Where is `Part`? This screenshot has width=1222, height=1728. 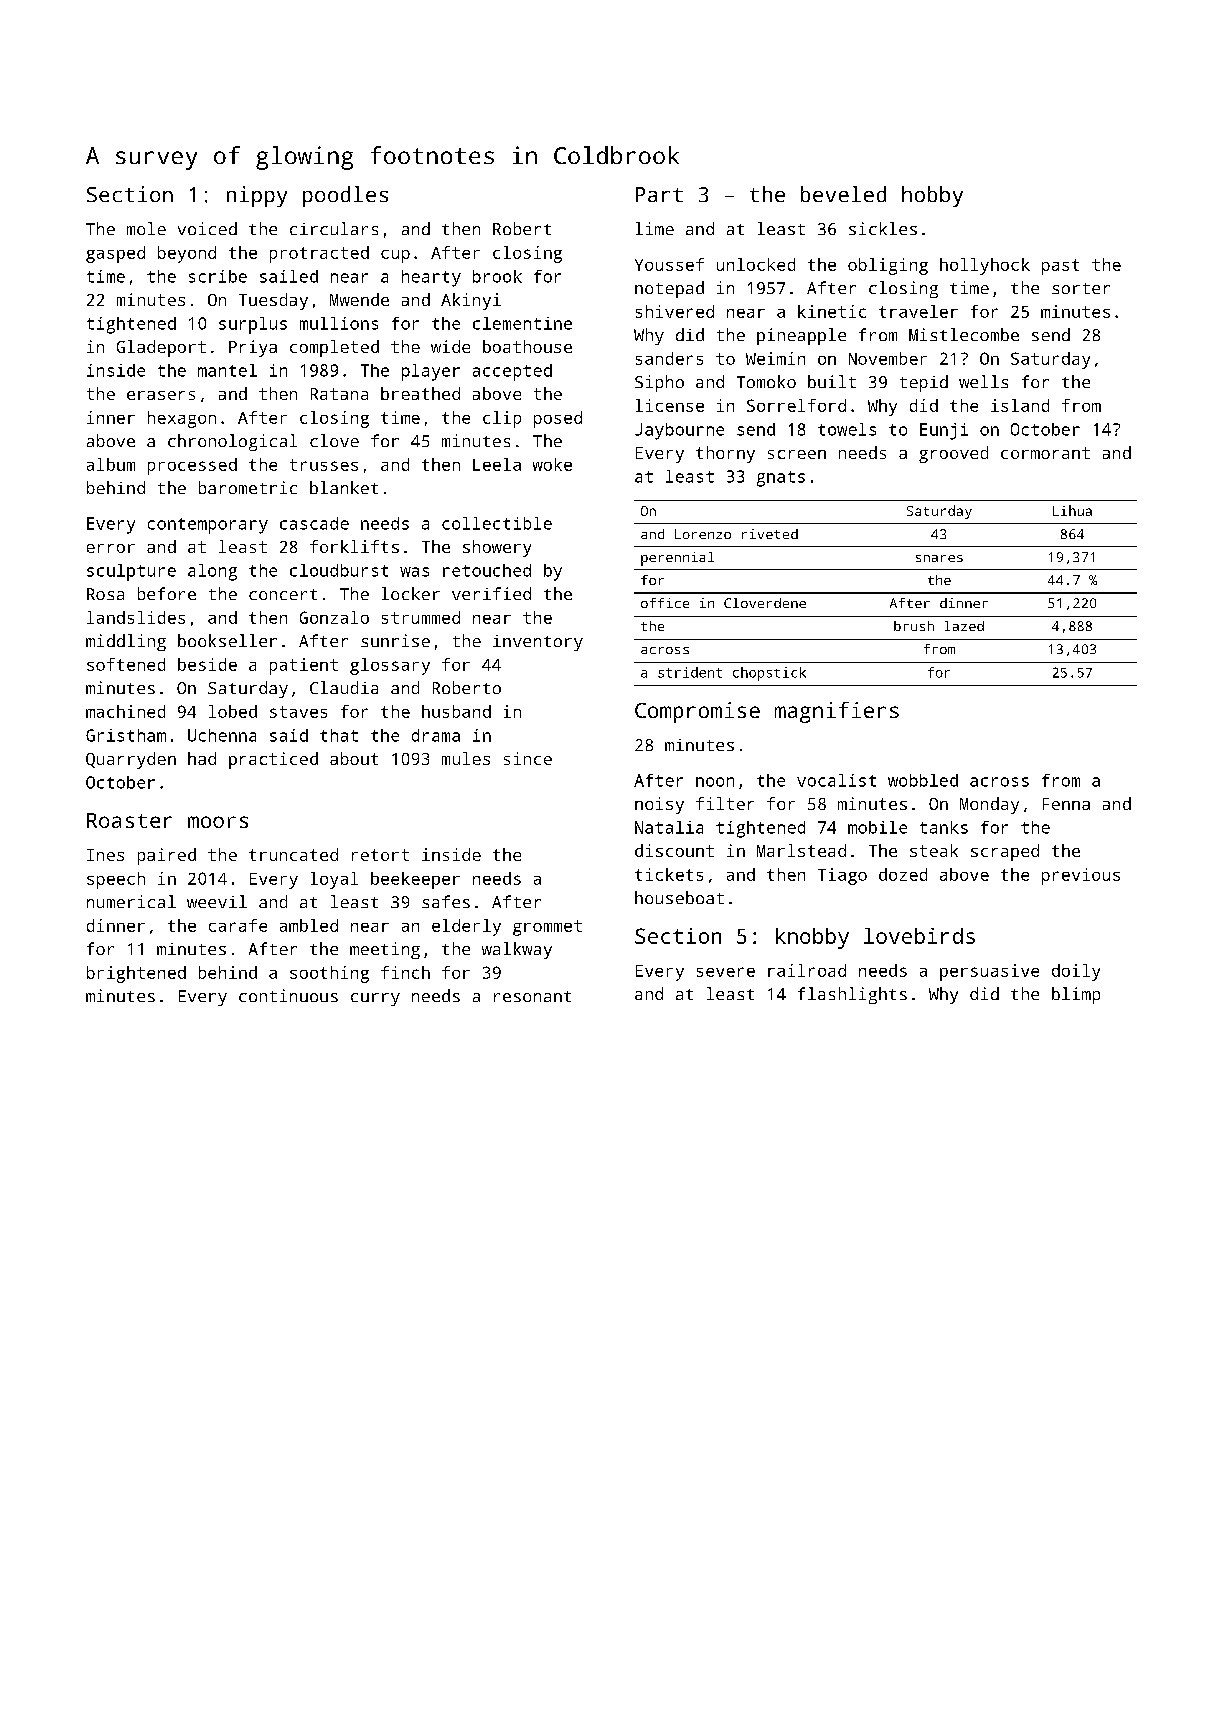 Part is located at coordinates (659, 194).
